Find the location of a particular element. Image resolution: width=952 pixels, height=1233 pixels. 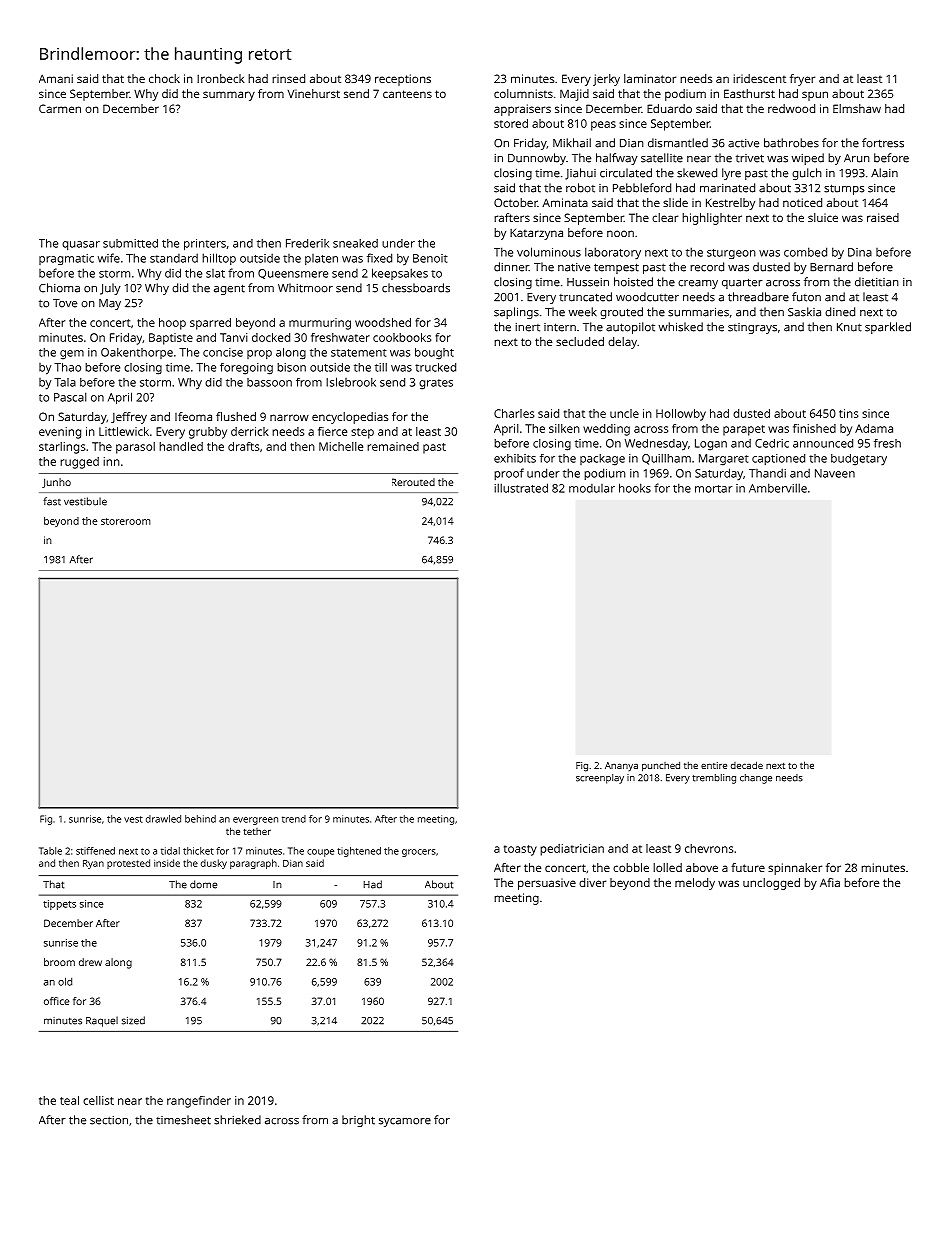

sized is located at coordinates (133, 1020).
